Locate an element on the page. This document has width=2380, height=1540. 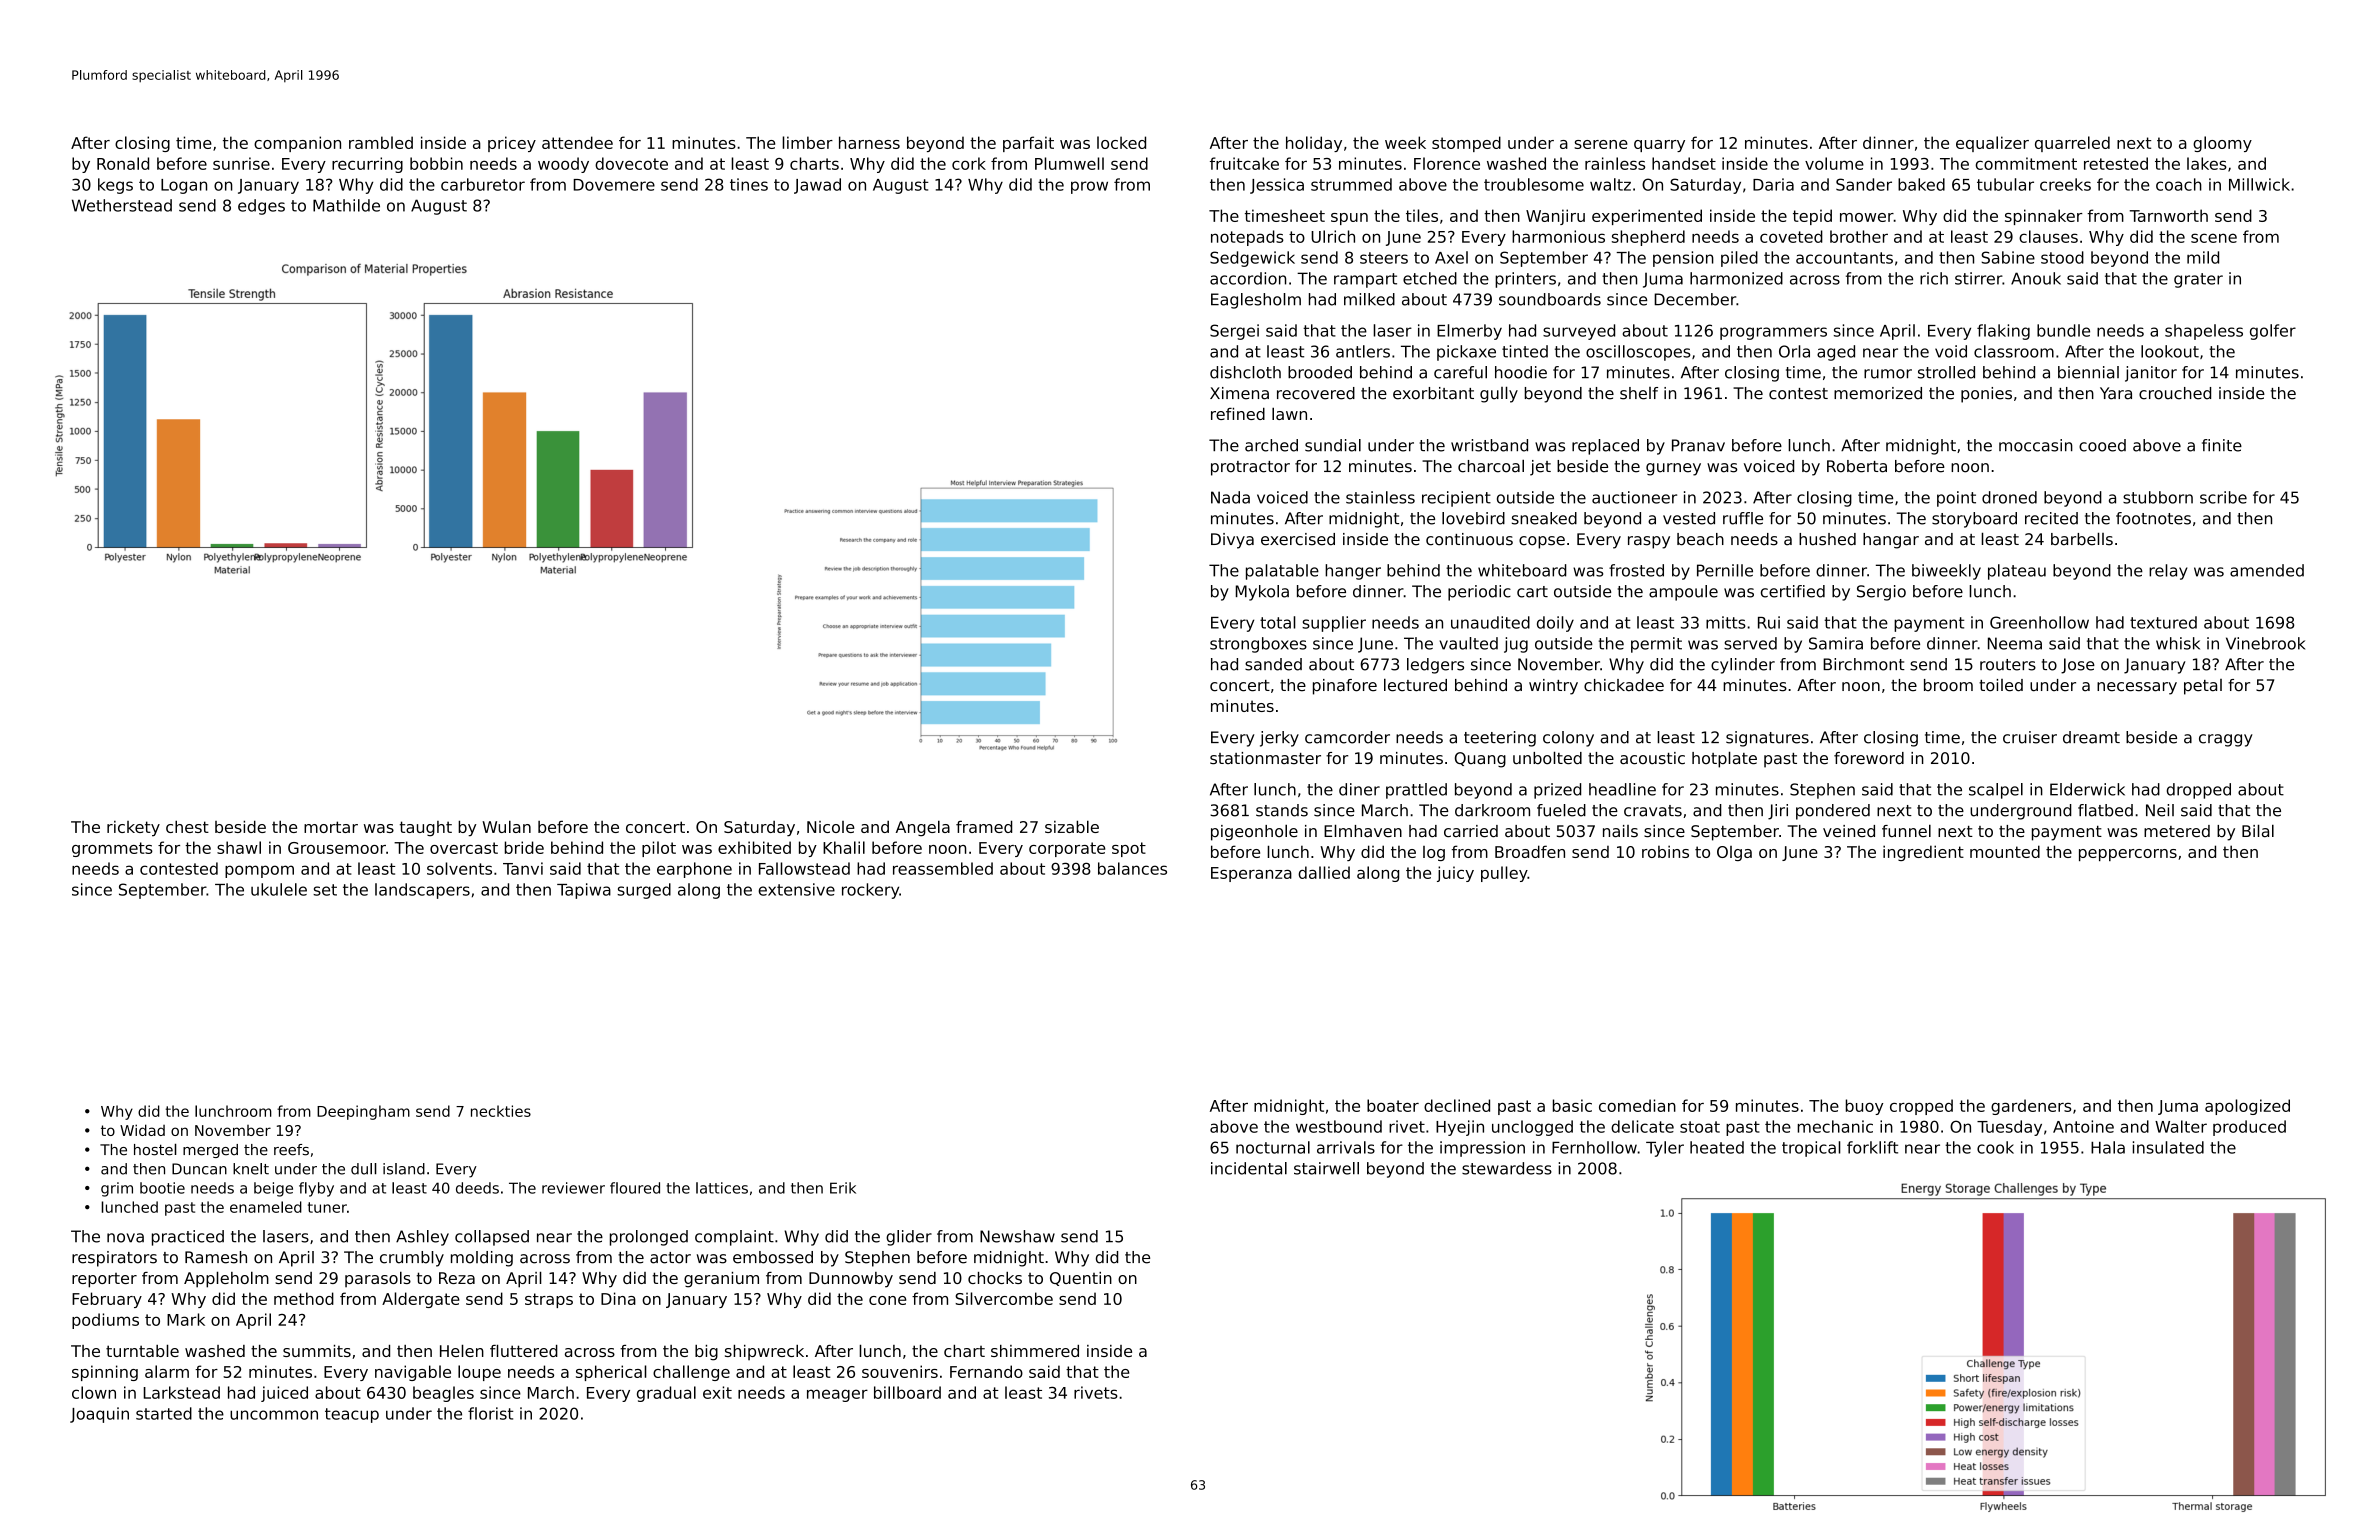
reporter is located at coordinates (104, 1280).
